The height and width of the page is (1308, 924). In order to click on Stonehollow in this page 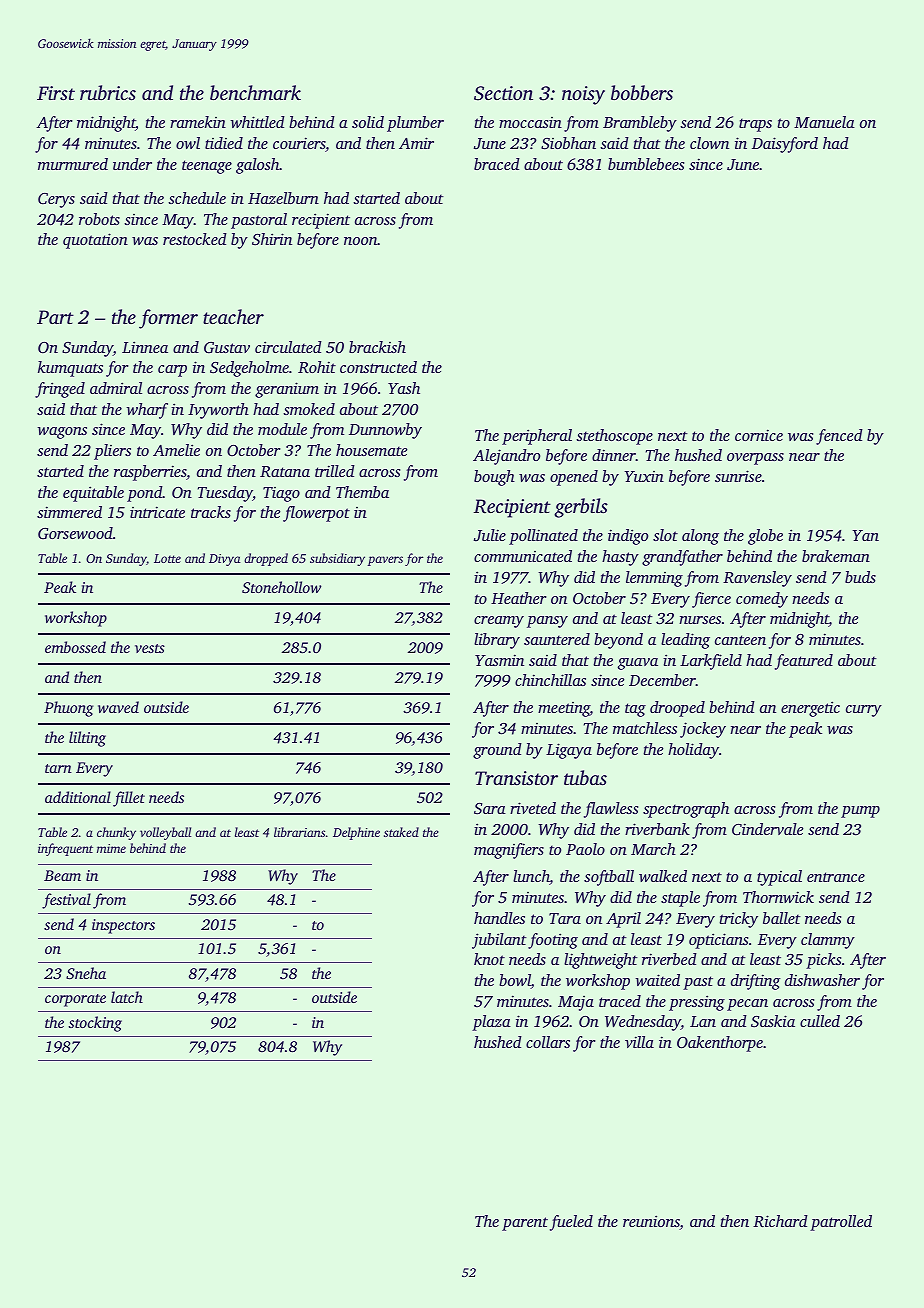, I will do `click(281, 587)`.
